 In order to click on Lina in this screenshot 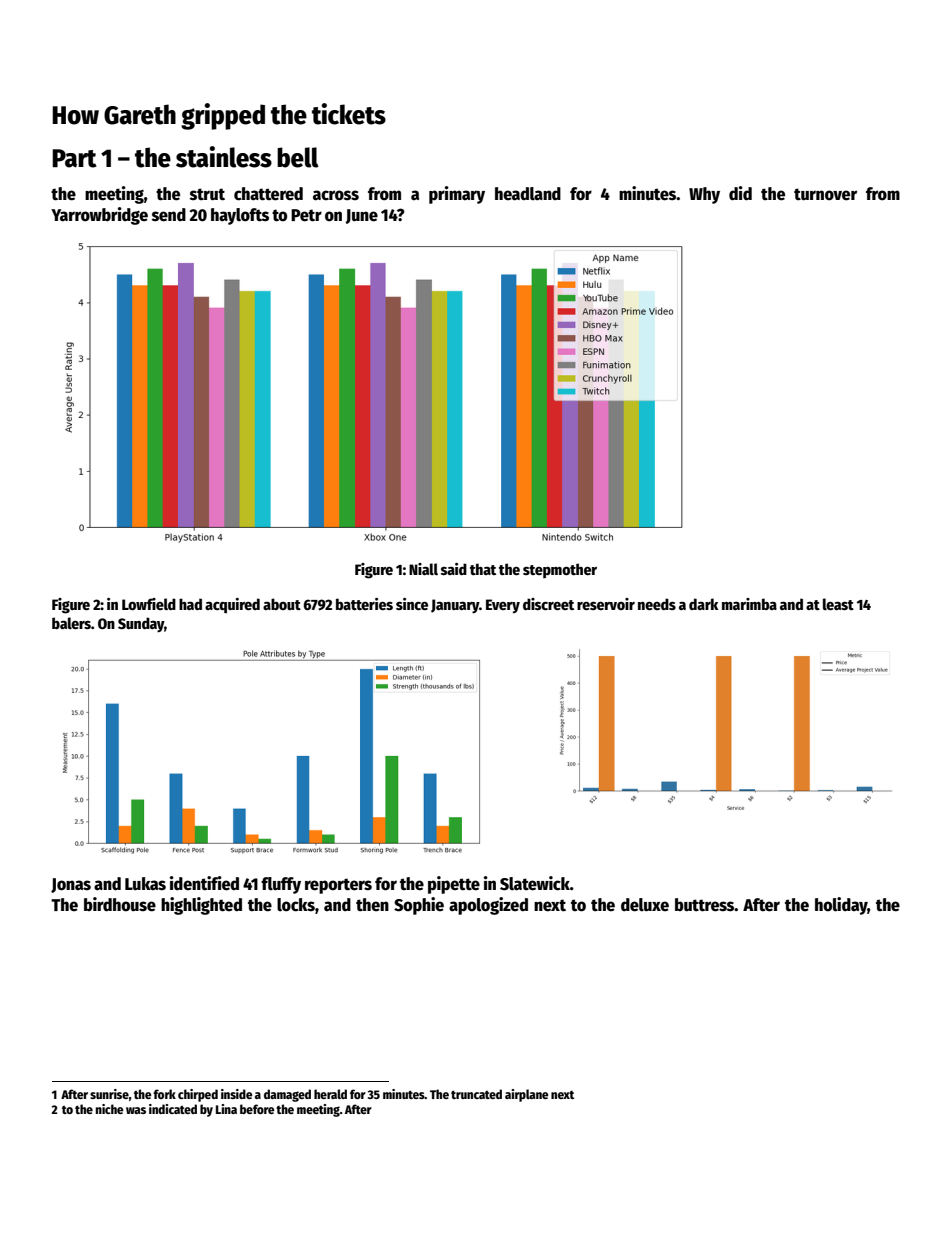, I will do `click(226, 1109)`.
